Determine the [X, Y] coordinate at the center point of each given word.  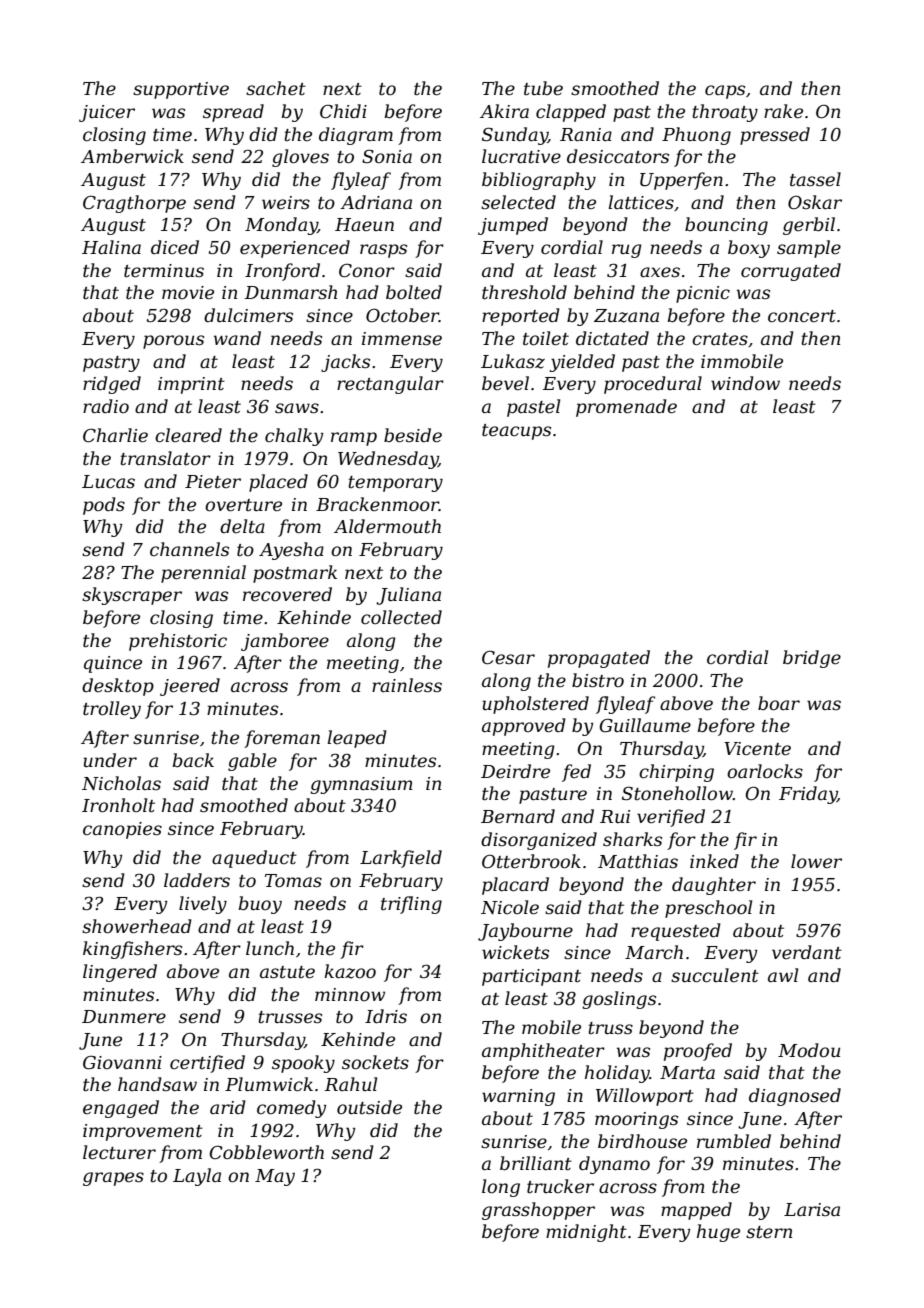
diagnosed [795, 1097]
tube [543, 88]
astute [287, 972]
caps [725, 92]
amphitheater [543, 1052]
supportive [181, 90]
